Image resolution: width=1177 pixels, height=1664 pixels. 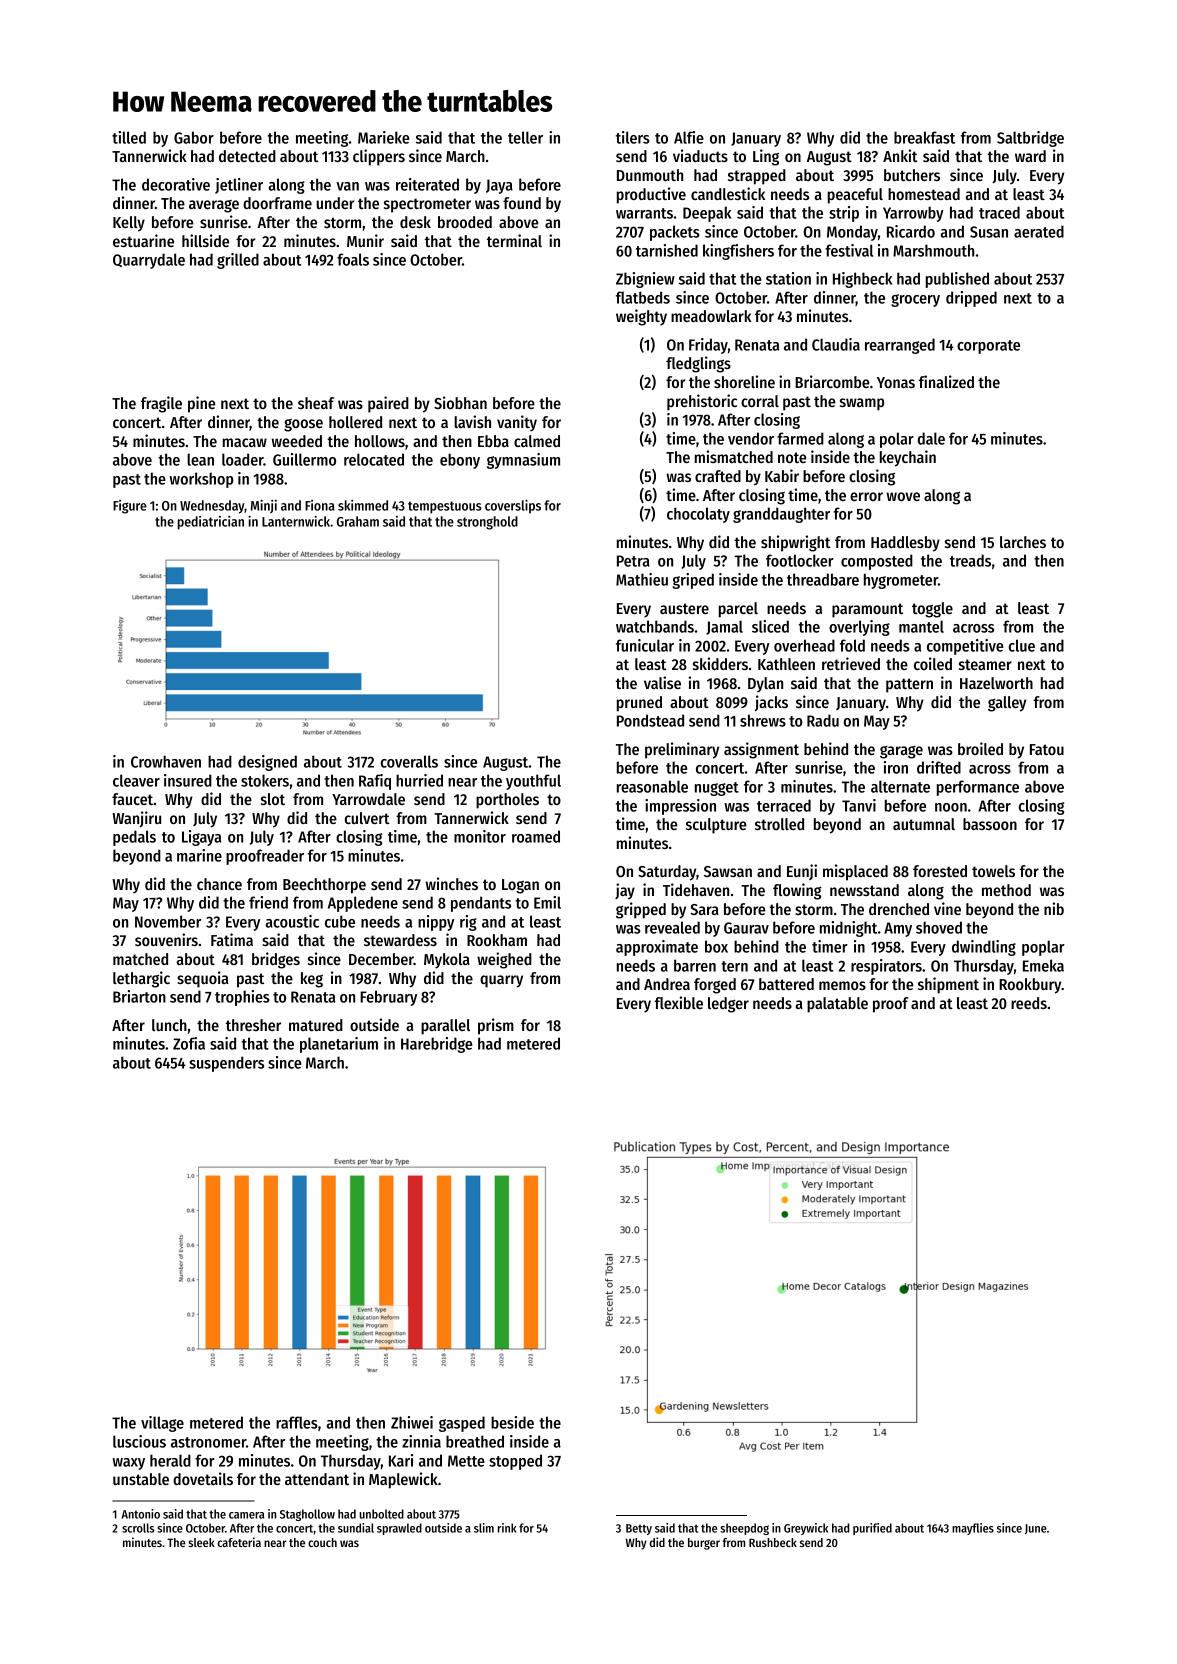 I want to click on mayflies, so click(x=973, y=1529).
